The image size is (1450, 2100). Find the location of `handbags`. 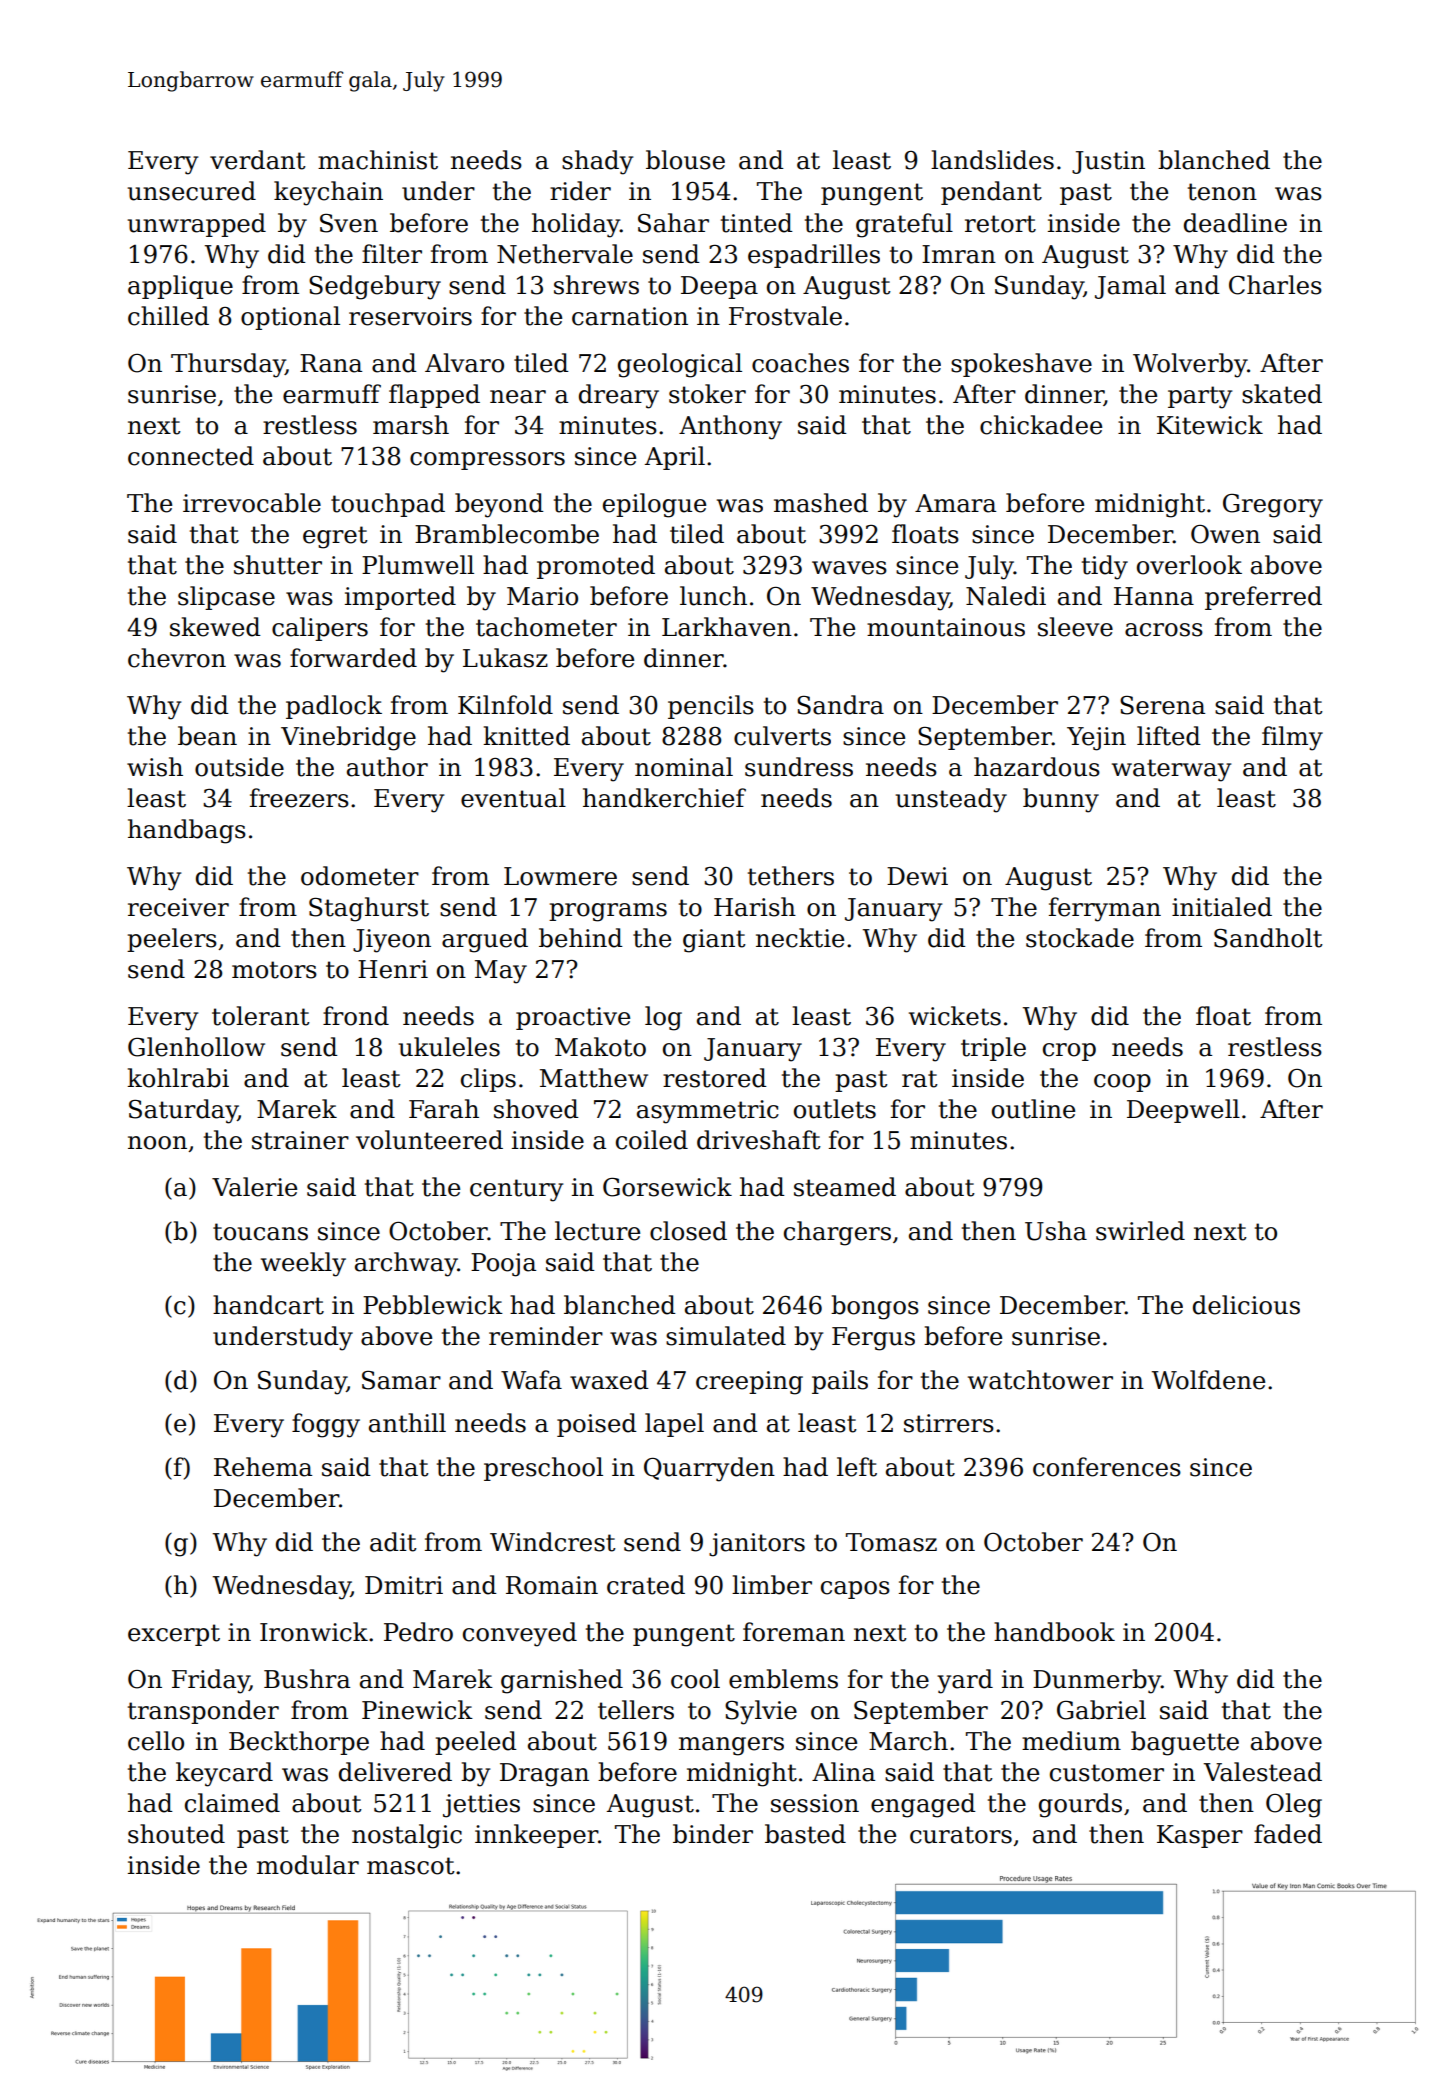

handbags is located at coordinates (187, 831).
